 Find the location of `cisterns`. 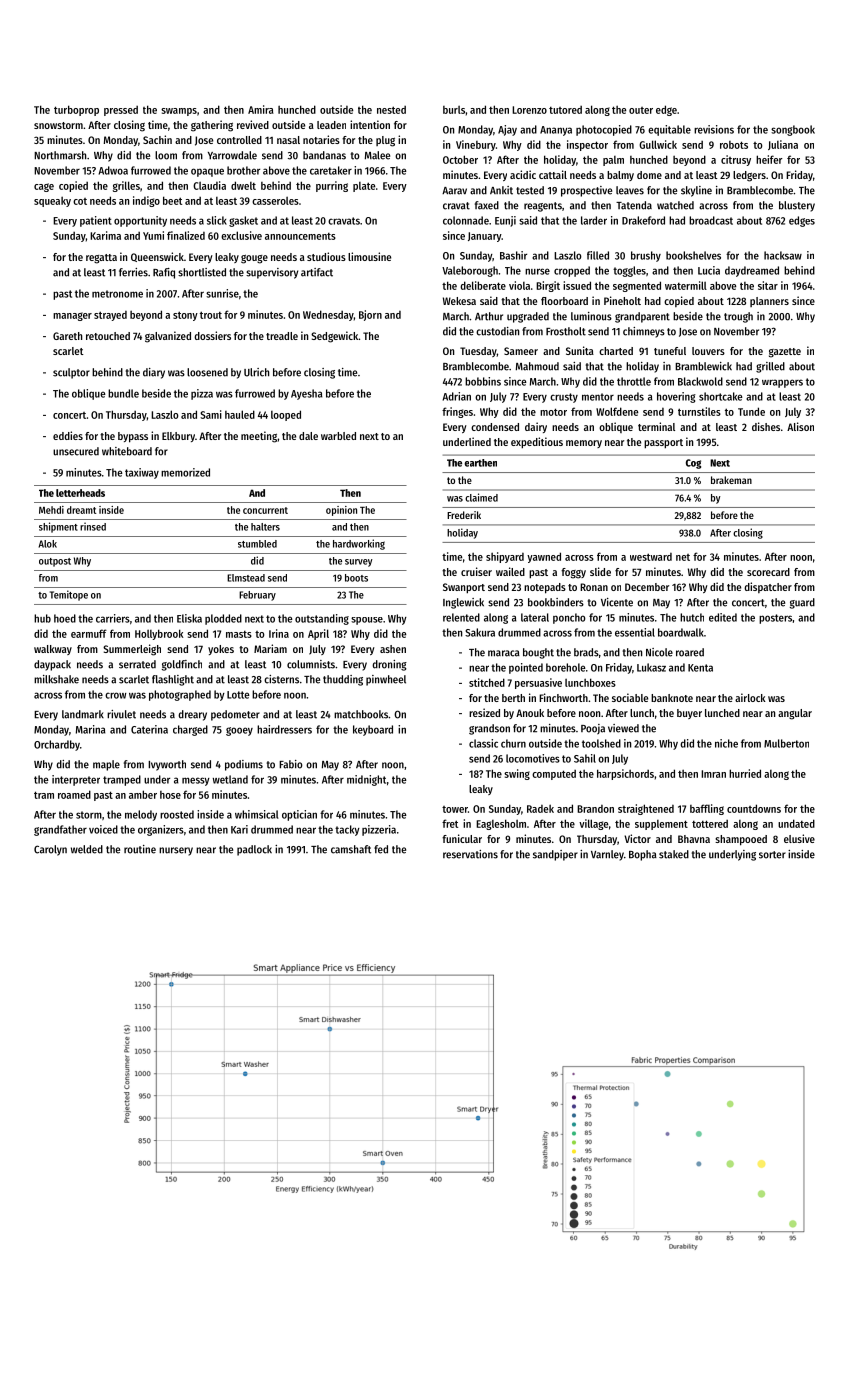

cisterns is located at coordinates (281, 679).
